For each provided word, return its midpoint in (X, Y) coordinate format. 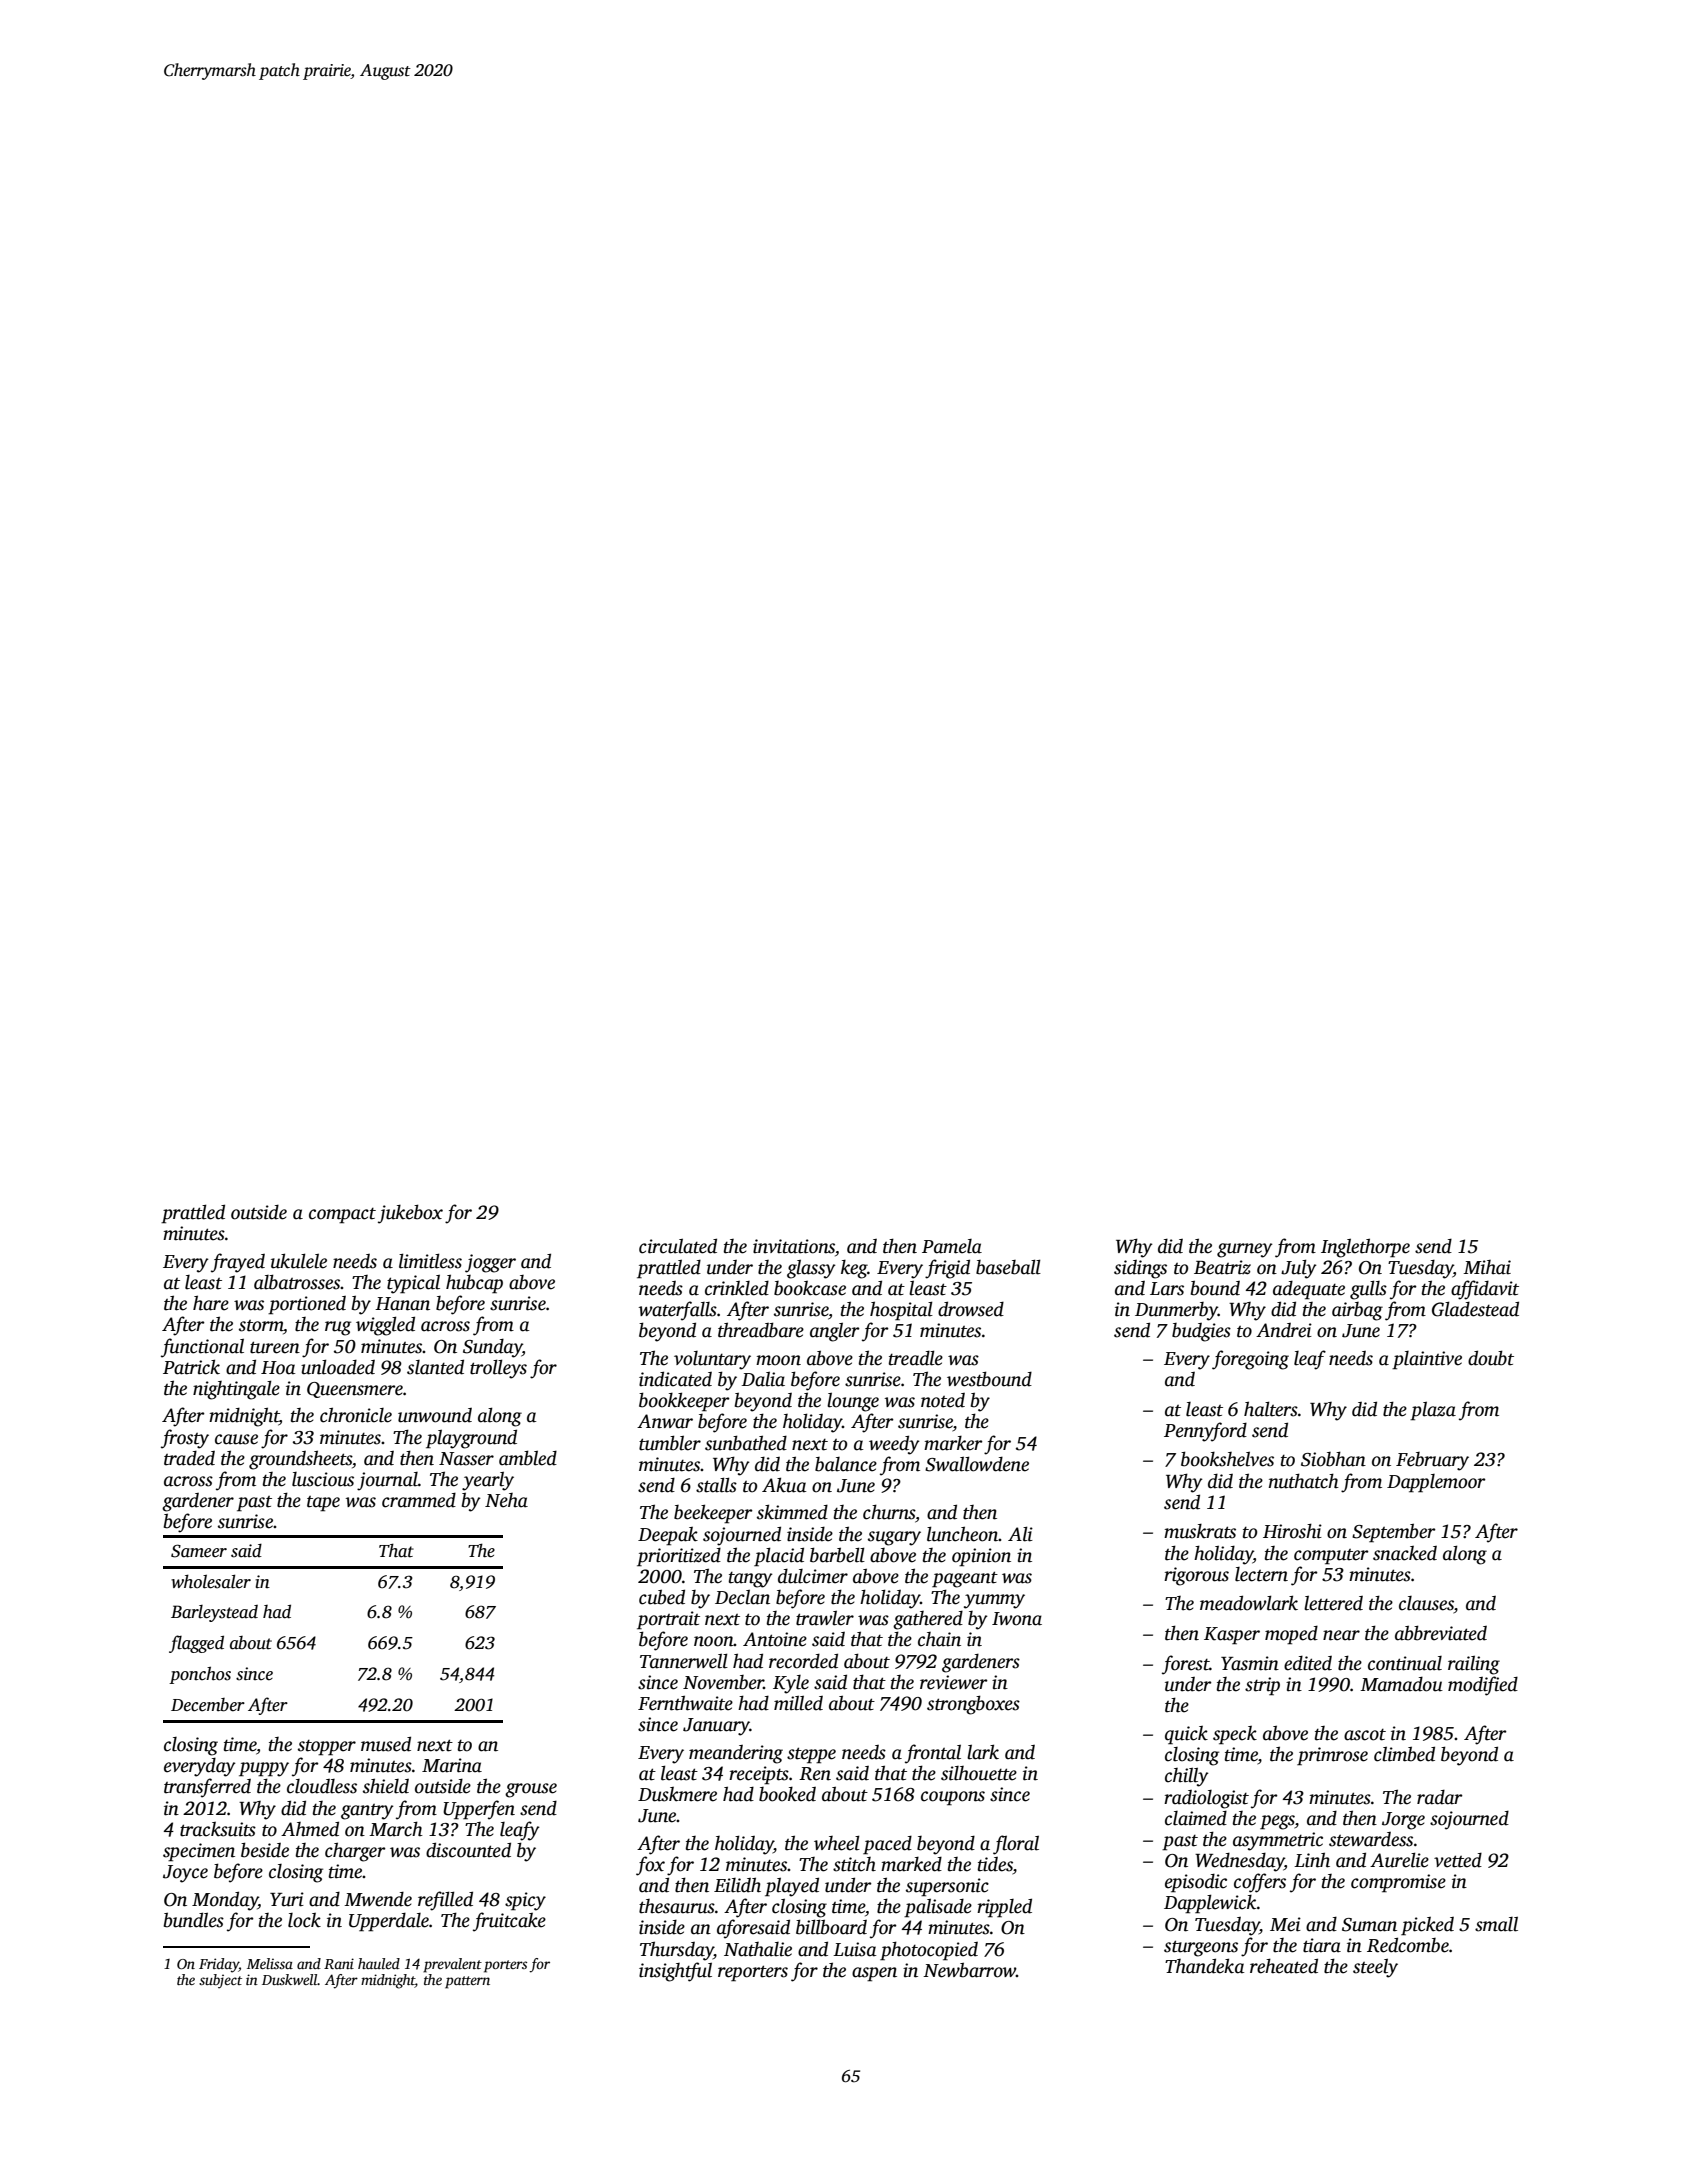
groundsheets (300, 1460)
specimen (199, 1852)
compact (342, 1216)
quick (1186, 1735)
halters (1271, 1409)
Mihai (1487, 1267)
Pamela (952, 1246)
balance (846, 1464)
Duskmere (677, 1794)
